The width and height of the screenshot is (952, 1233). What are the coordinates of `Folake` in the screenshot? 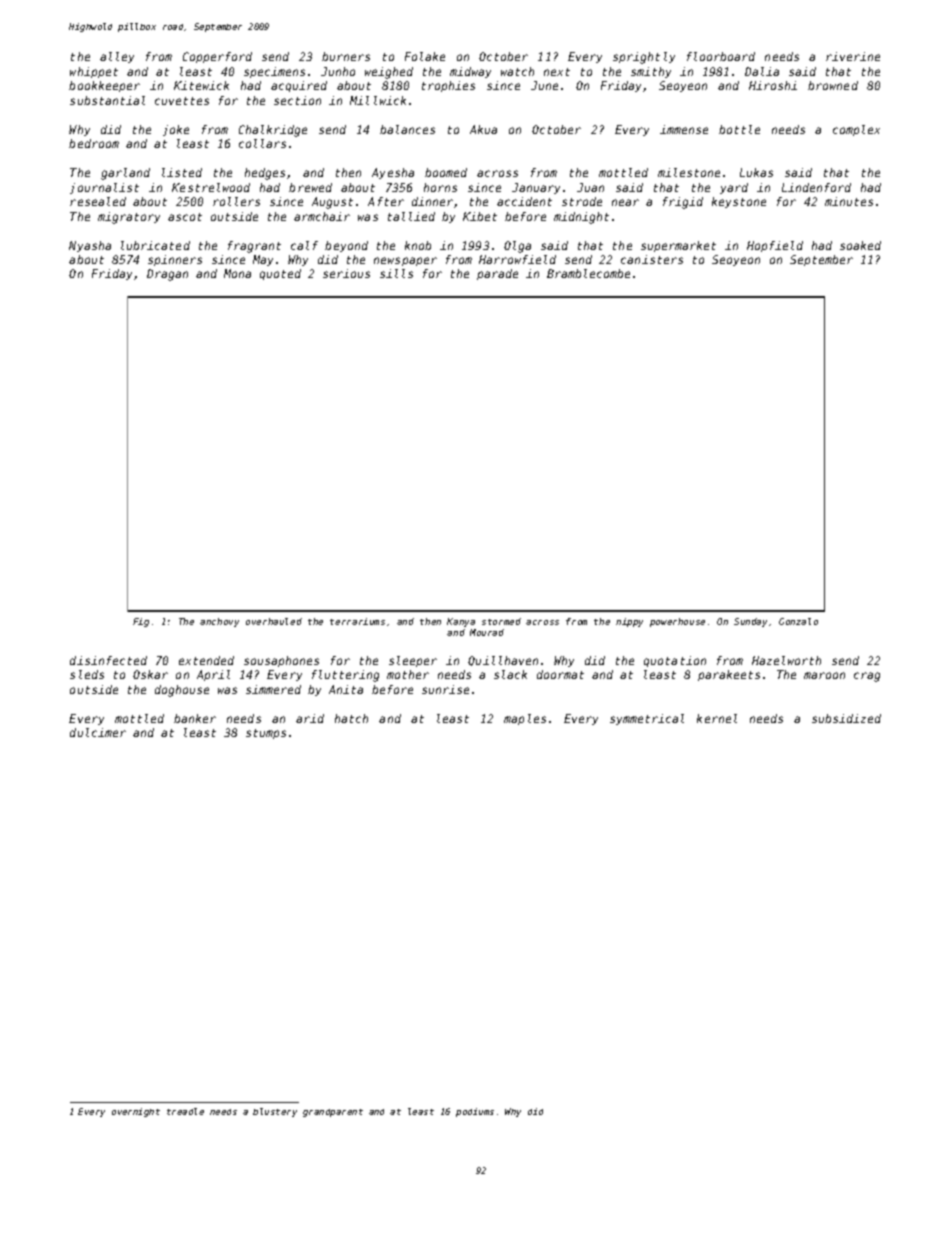 It's located at (425, 56).
